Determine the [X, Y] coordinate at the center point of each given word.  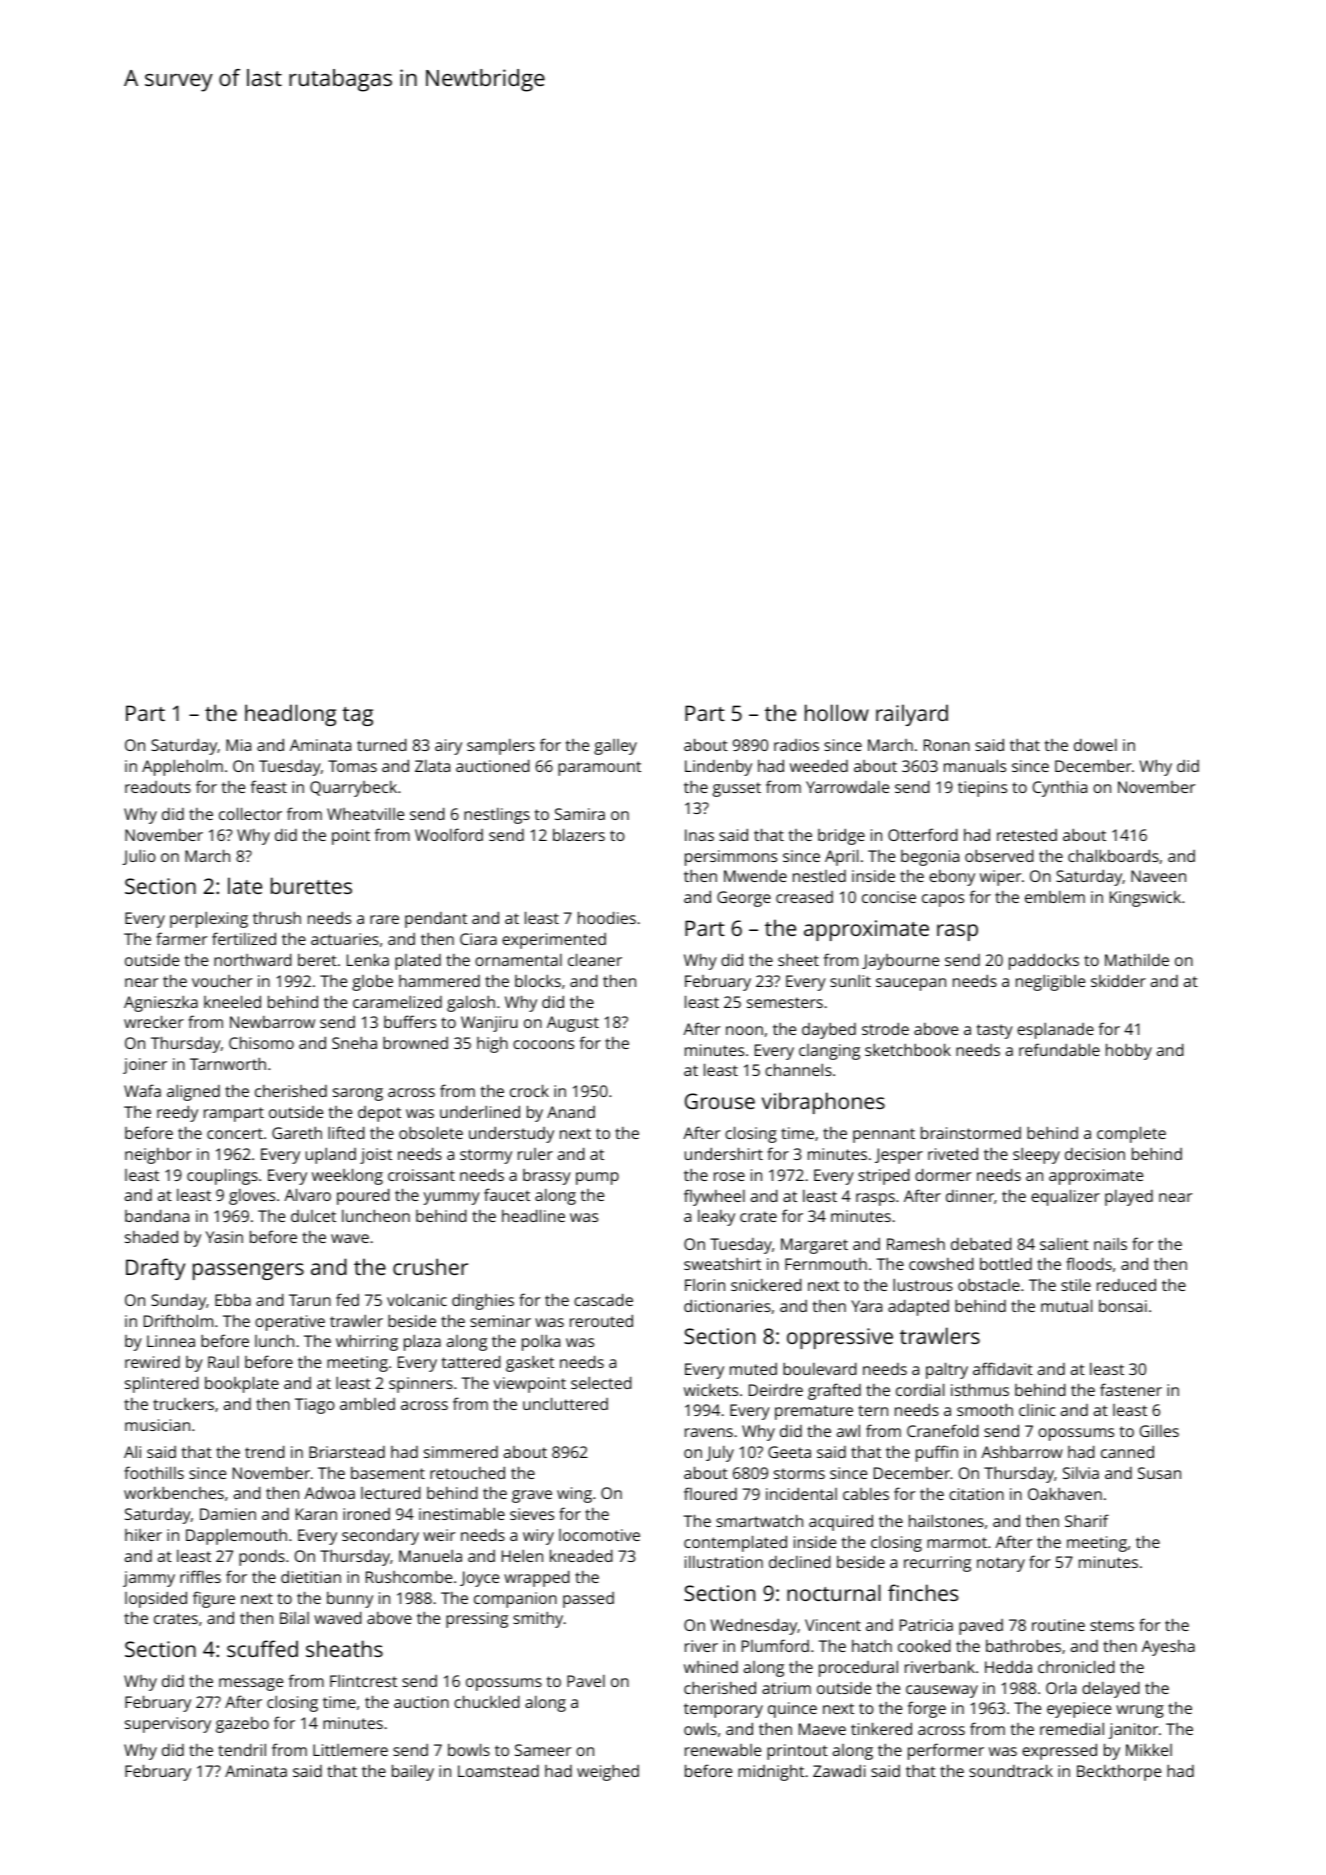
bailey [413, 1772]
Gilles [1159, 1431]
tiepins [982, 789]
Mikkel [1149, 1749]
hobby [1129, 1051]
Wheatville [365, 814]
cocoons [543, 1044]
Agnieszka [161, 1004]
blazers [579, 834]
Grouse [720, 1101]
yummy [451, 1198]
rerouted [601, 1320]
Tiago [315, 1406]
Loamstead [498, 1771]
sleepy [1036, 1155]
